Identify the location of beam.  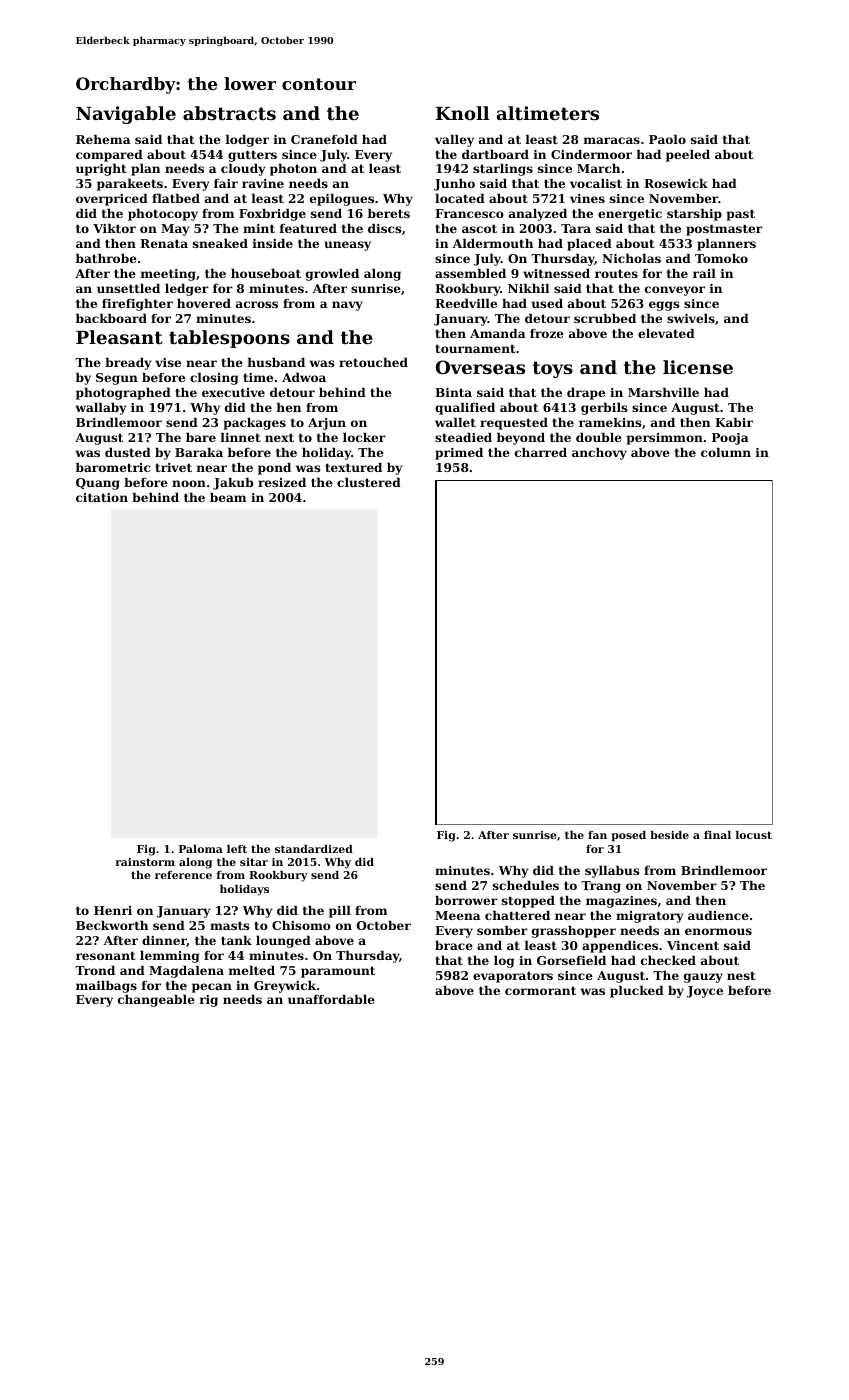
(228, 497).
